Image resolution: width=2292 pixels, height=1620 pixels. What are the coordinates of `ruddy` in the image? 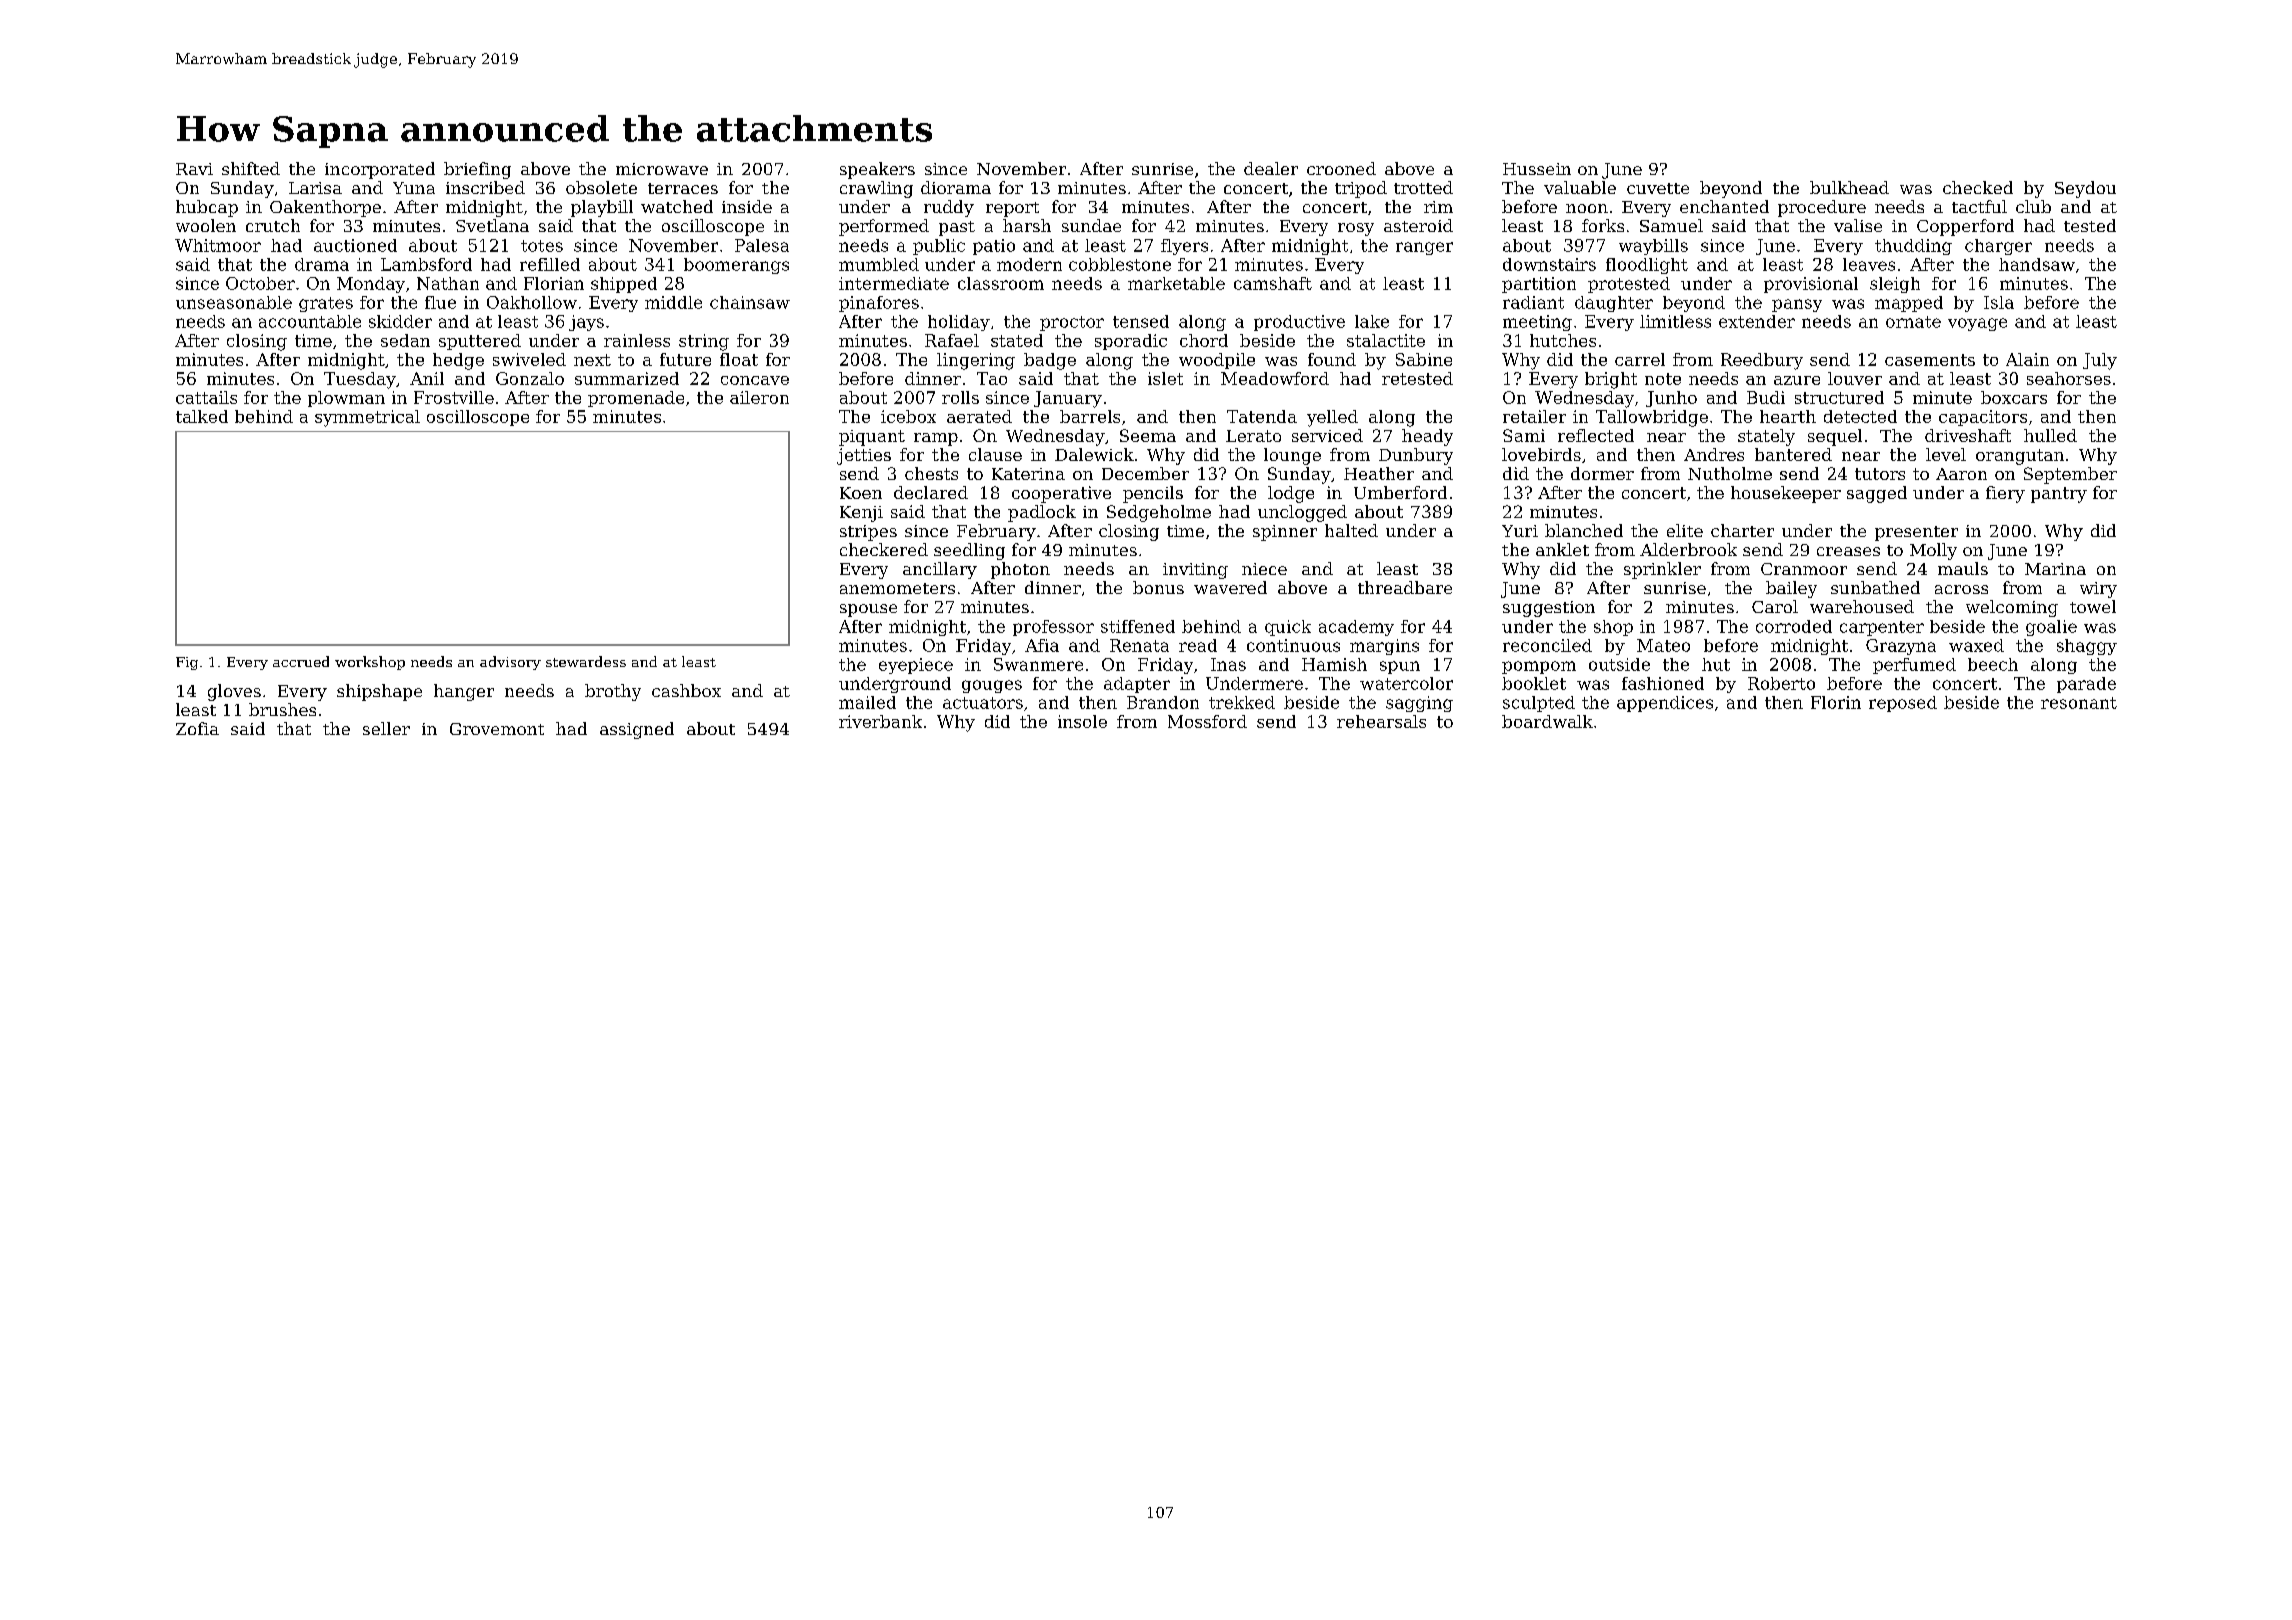 It's located at (949, 208).
